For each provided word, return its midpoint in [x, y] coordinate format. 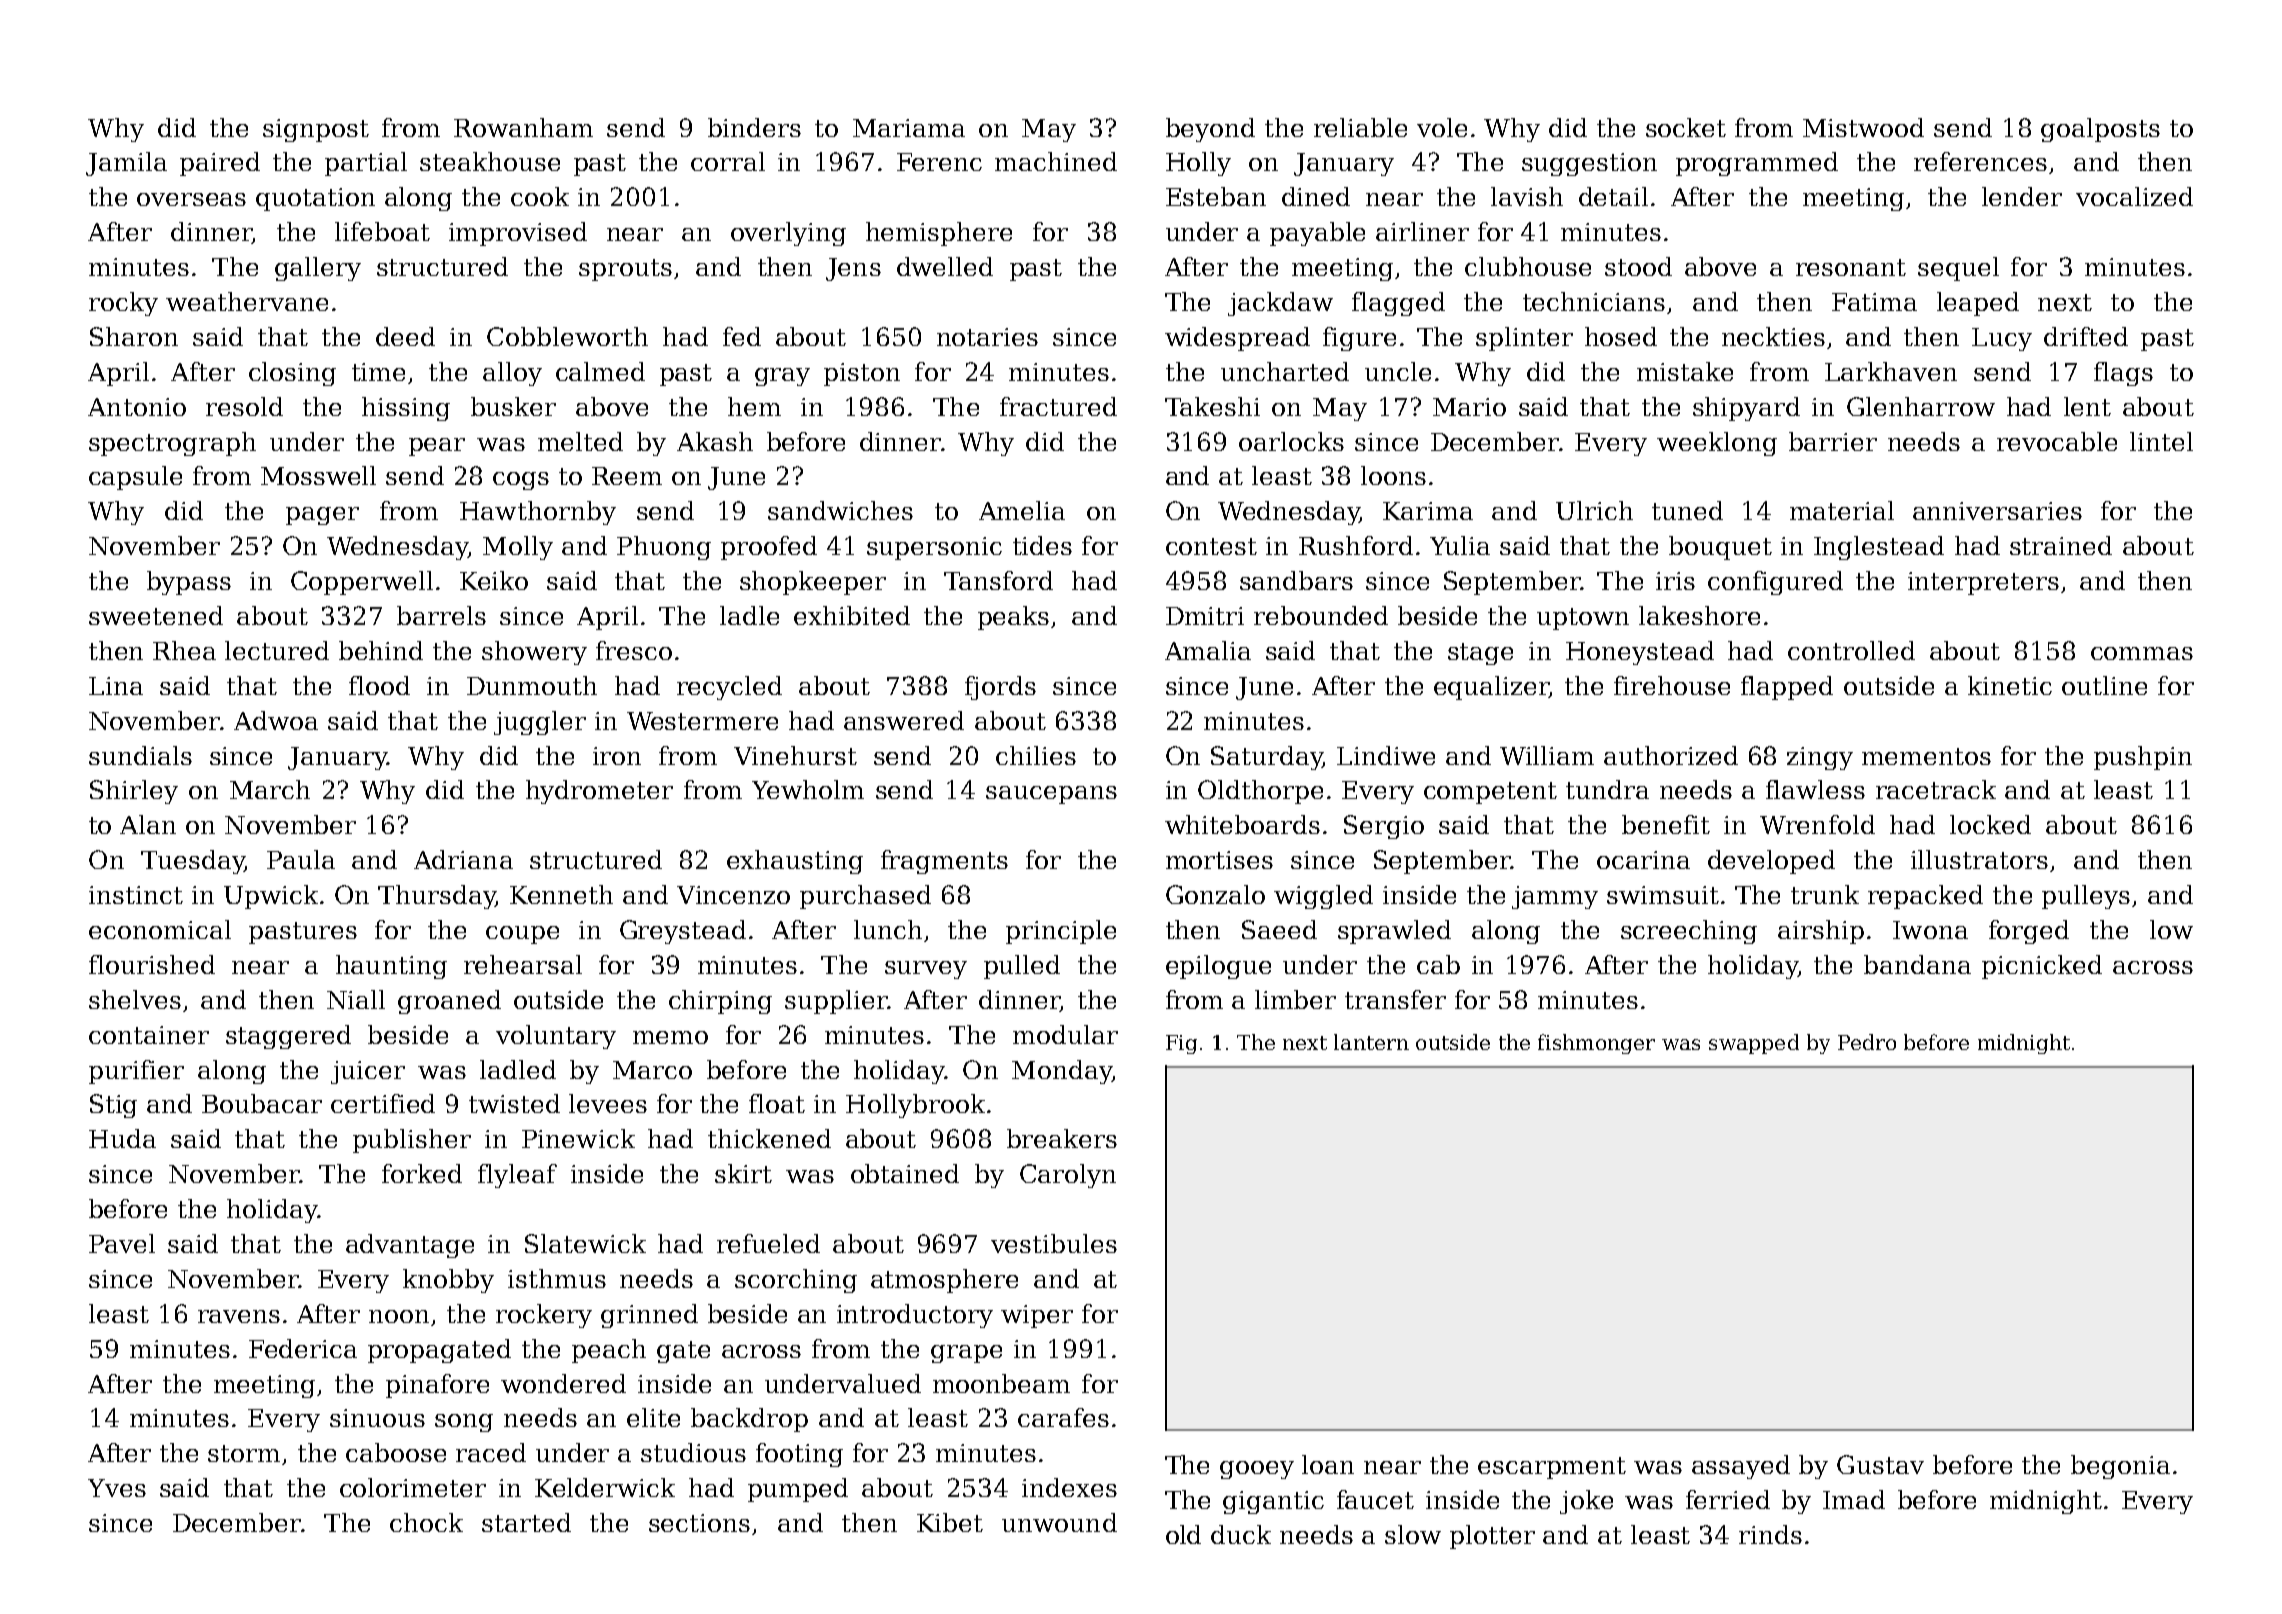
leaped [1978, 304]
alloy [512, 374]
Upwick [271, 897]
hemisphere [939, 234]
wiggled [1323, 897]
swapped [1754, 1044]
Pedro [1867, 1042]
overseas [191, 199]
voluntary [556, 1037]
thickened [769, 1138]
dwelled [945, 266]
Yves [117, 1488]
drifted [2086, 336]
